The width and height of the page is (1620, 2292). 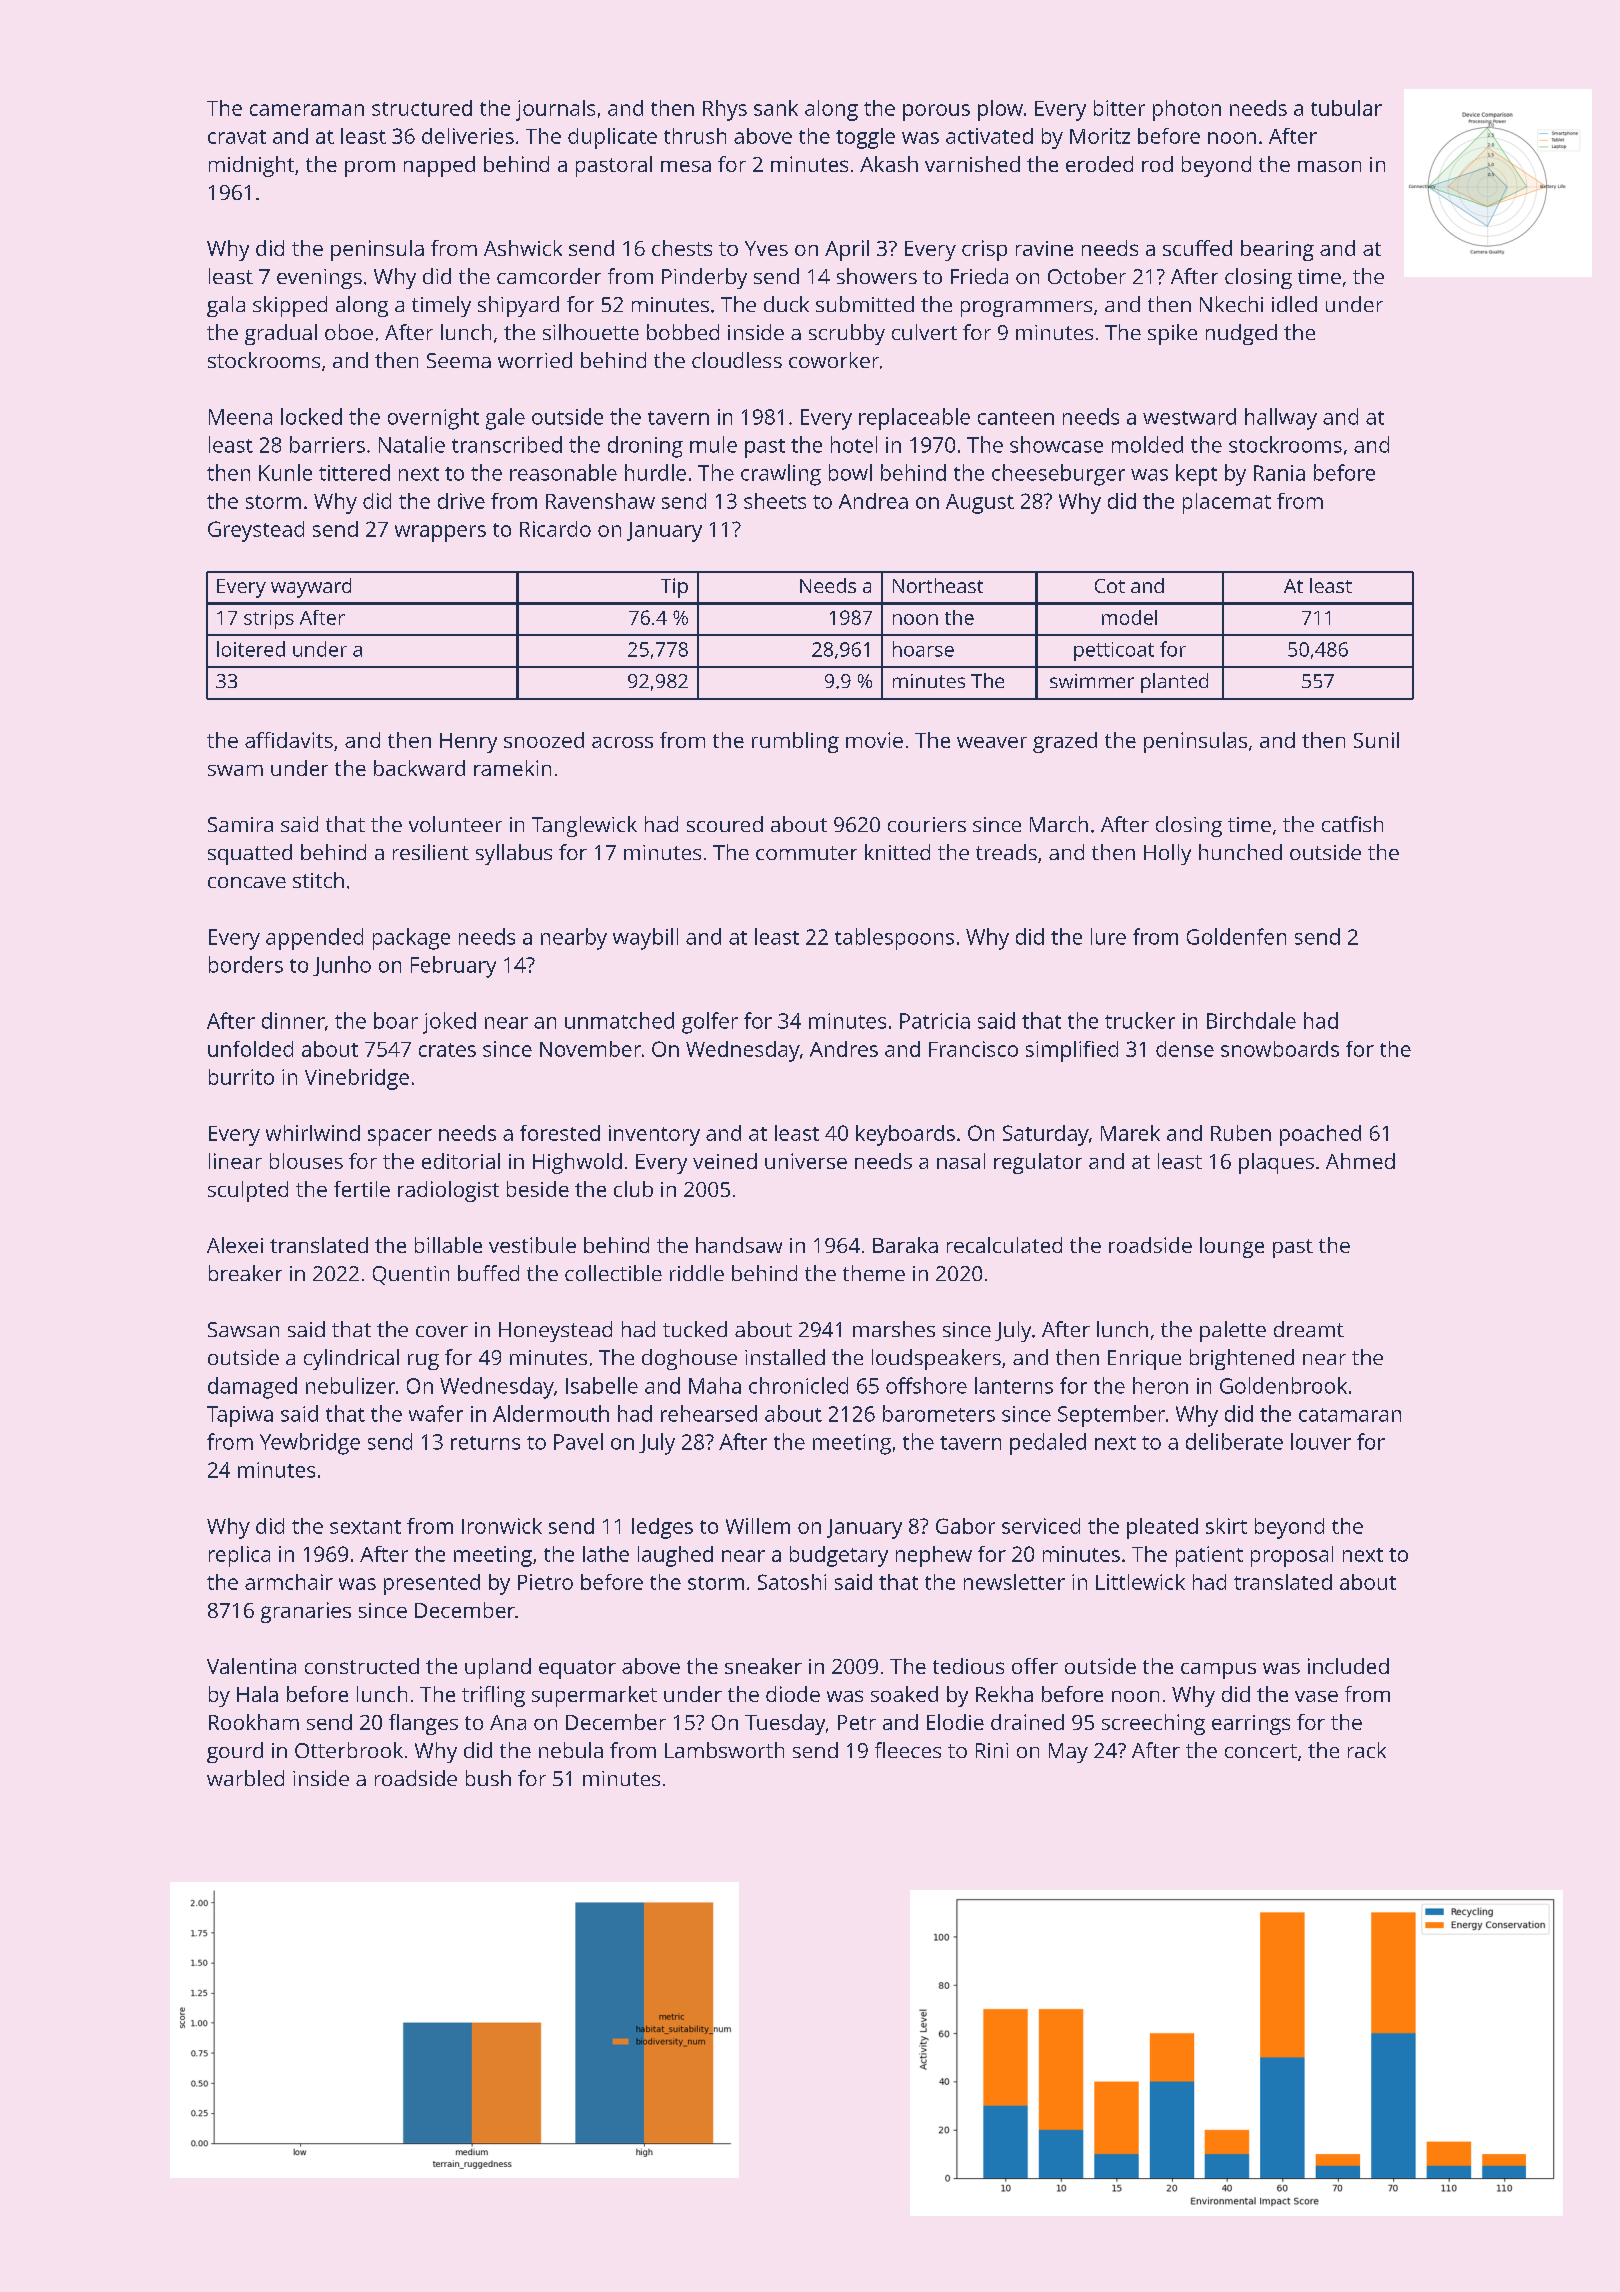 I want to click on gala, so click(x=226, y=306).
